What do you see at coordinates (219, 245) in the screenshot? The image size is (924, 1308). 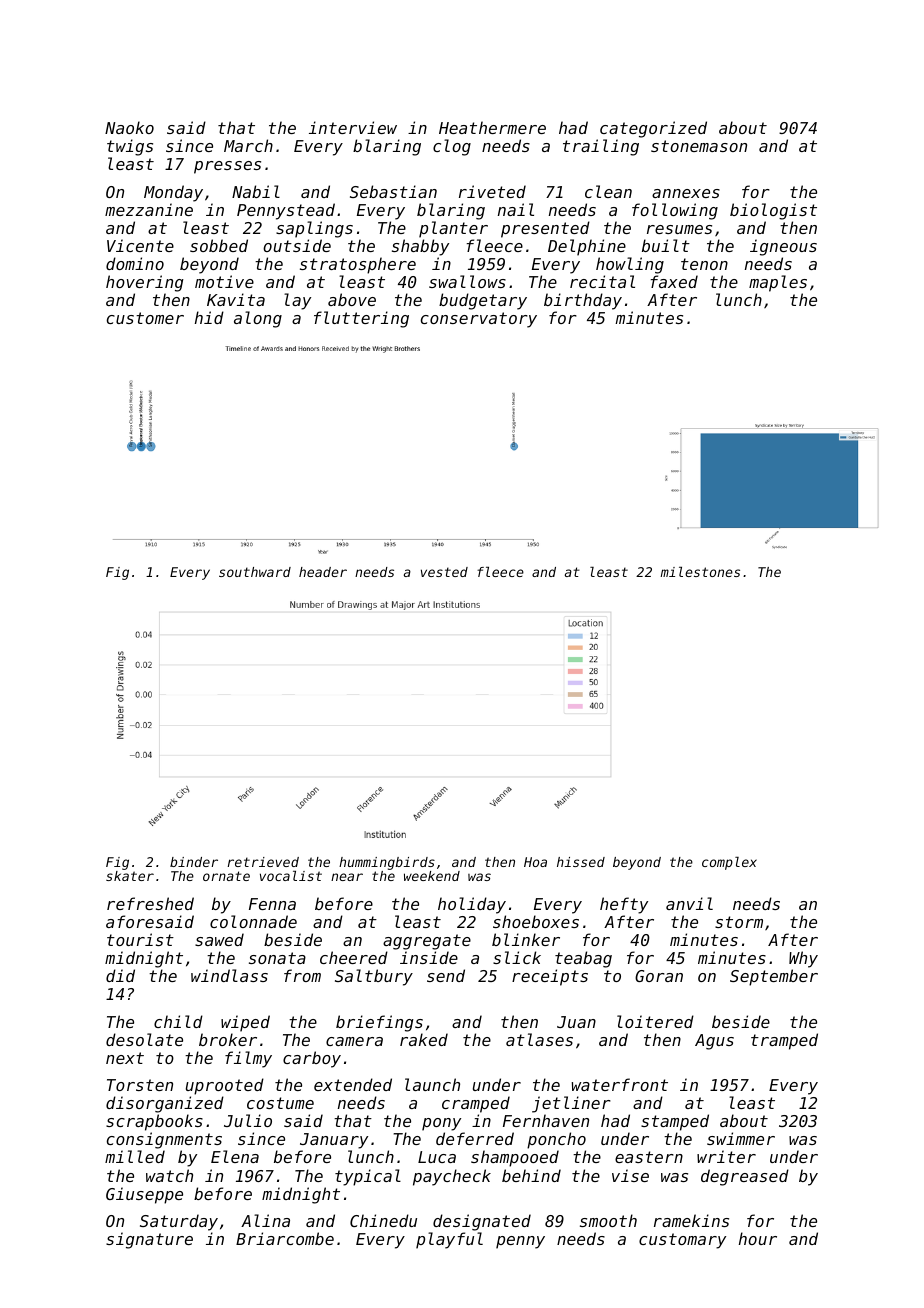 I see `sobbed` at bounding box center [219, 245].
